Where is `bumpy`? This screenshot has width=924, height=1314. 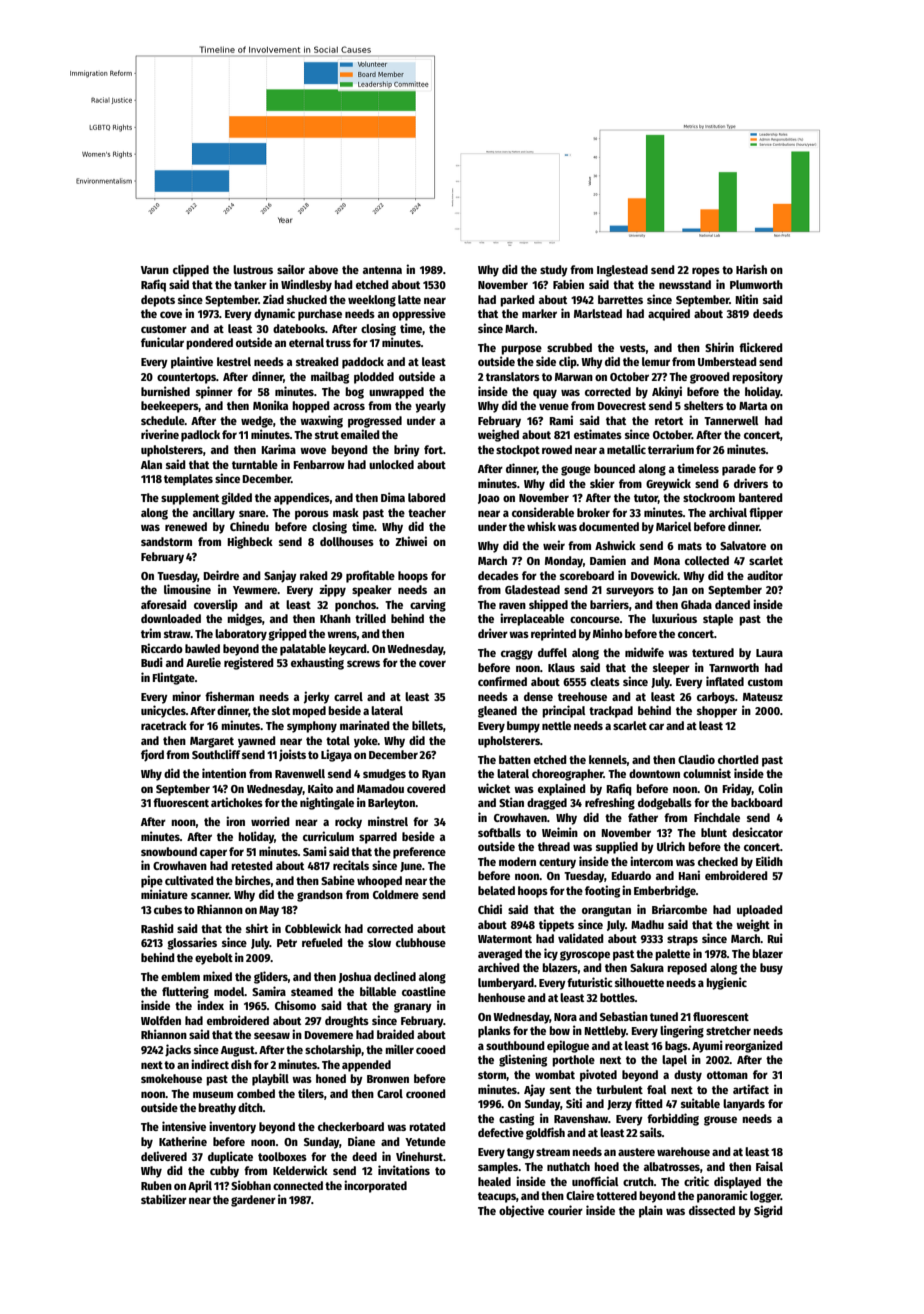 bumpy is located at coordinates (523, 727).
